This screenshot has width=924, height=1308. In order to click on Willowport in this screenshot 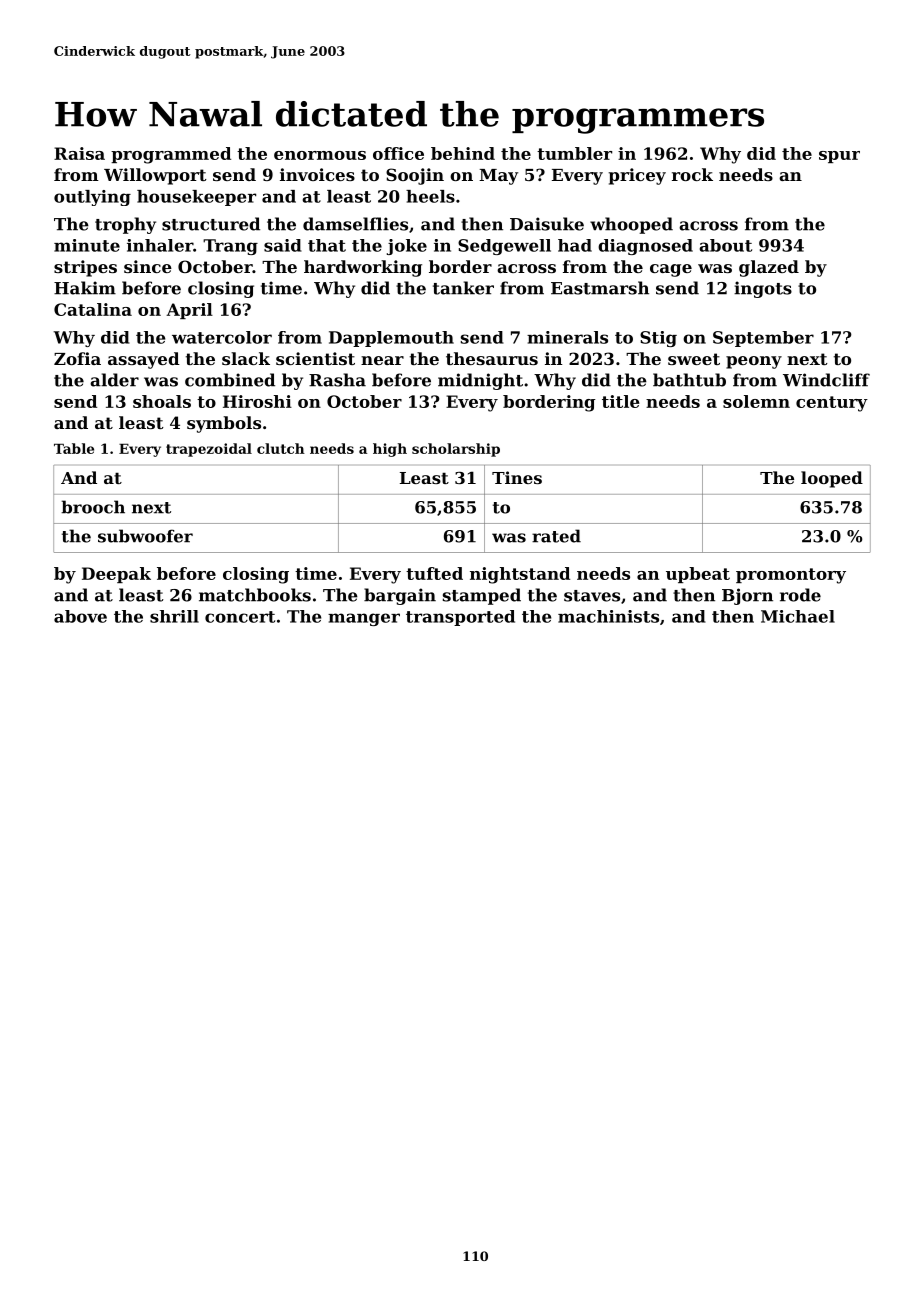, I will do `click(155, 176)`.
